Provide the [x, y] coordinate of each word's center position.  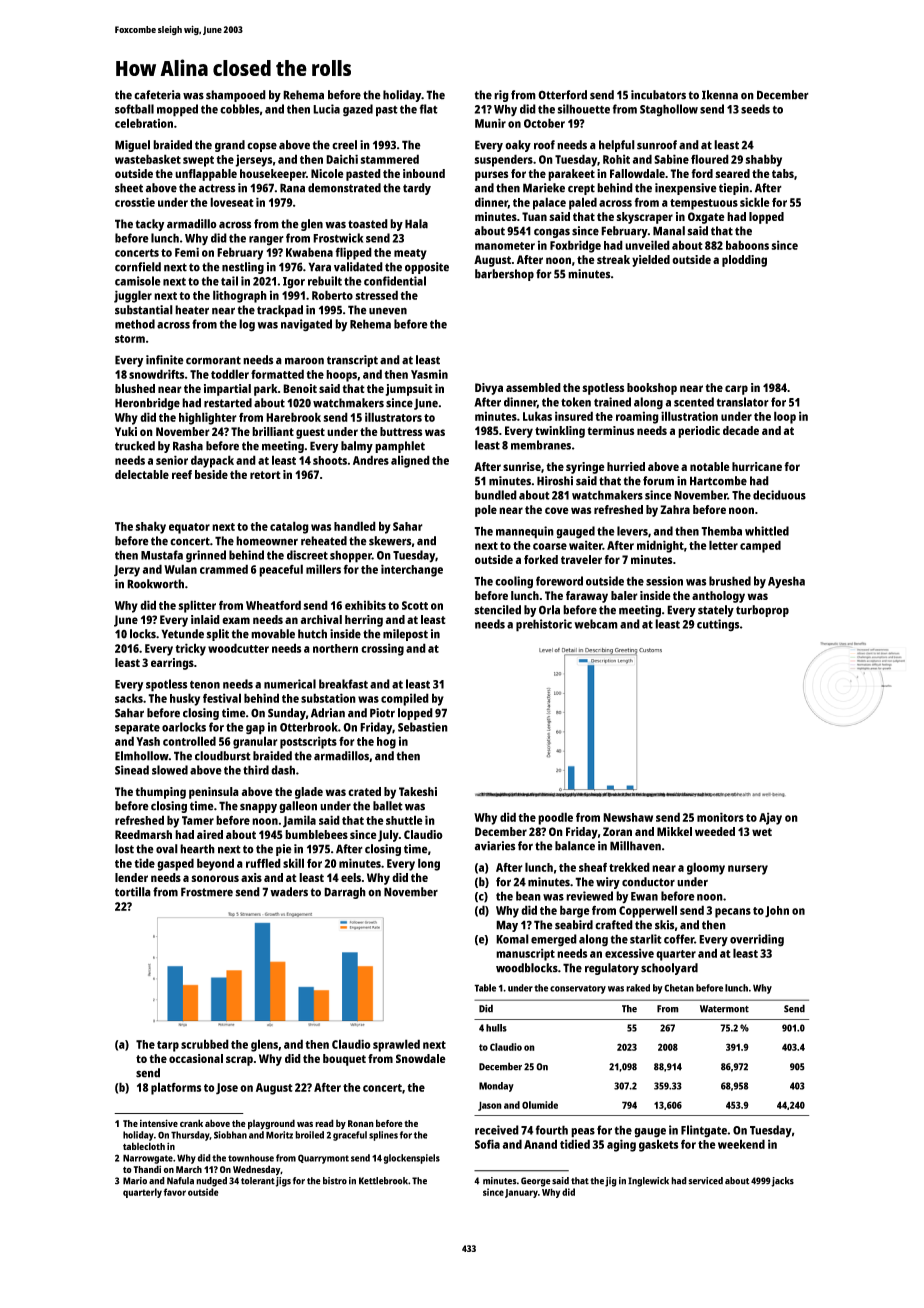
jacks [782, 1182]
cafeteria [157, 95]
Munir [490, 123]
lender [131, 877]
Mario [135, 1181]
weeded [715, 831]
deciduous [779, 495]
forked [541, 559]
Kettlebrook [383, 1181]
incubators [658, 95]
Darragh [345, 893]
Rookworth [155, 584]
